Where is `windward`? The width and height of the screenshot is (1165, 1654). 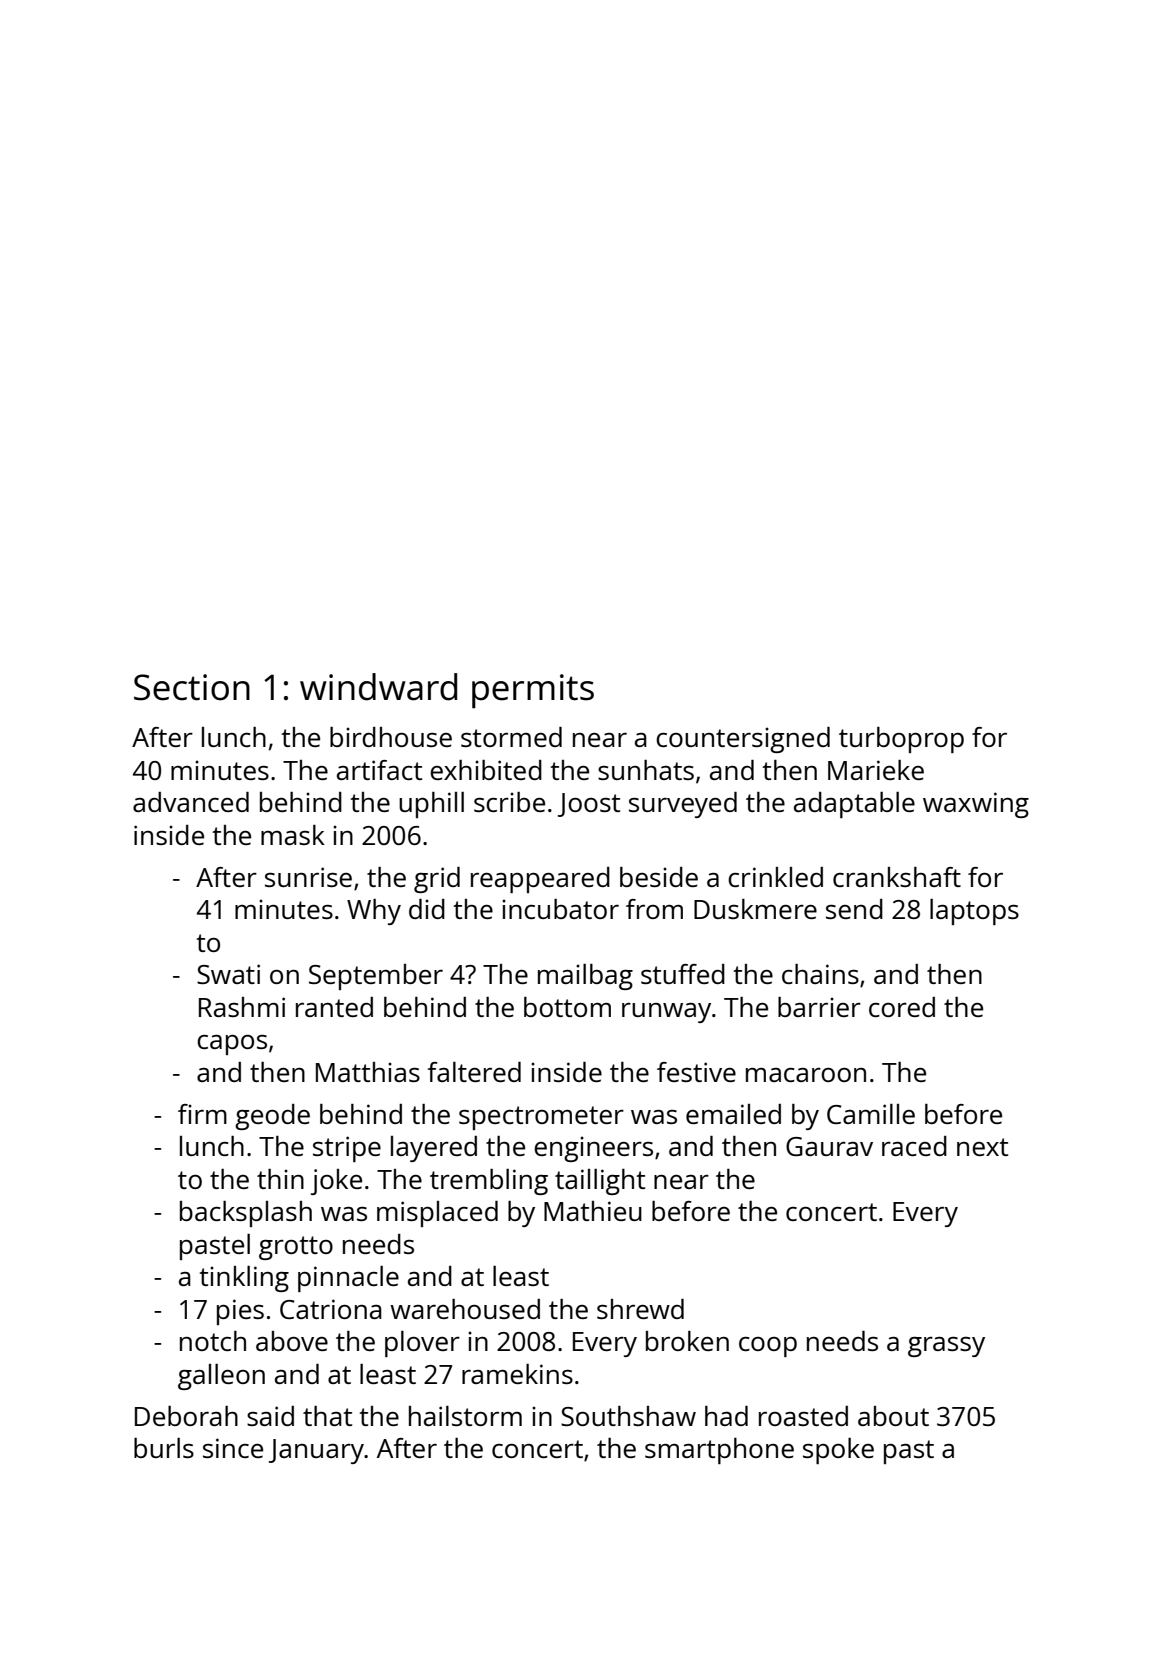
windward is located at coordinates (378, 687).
